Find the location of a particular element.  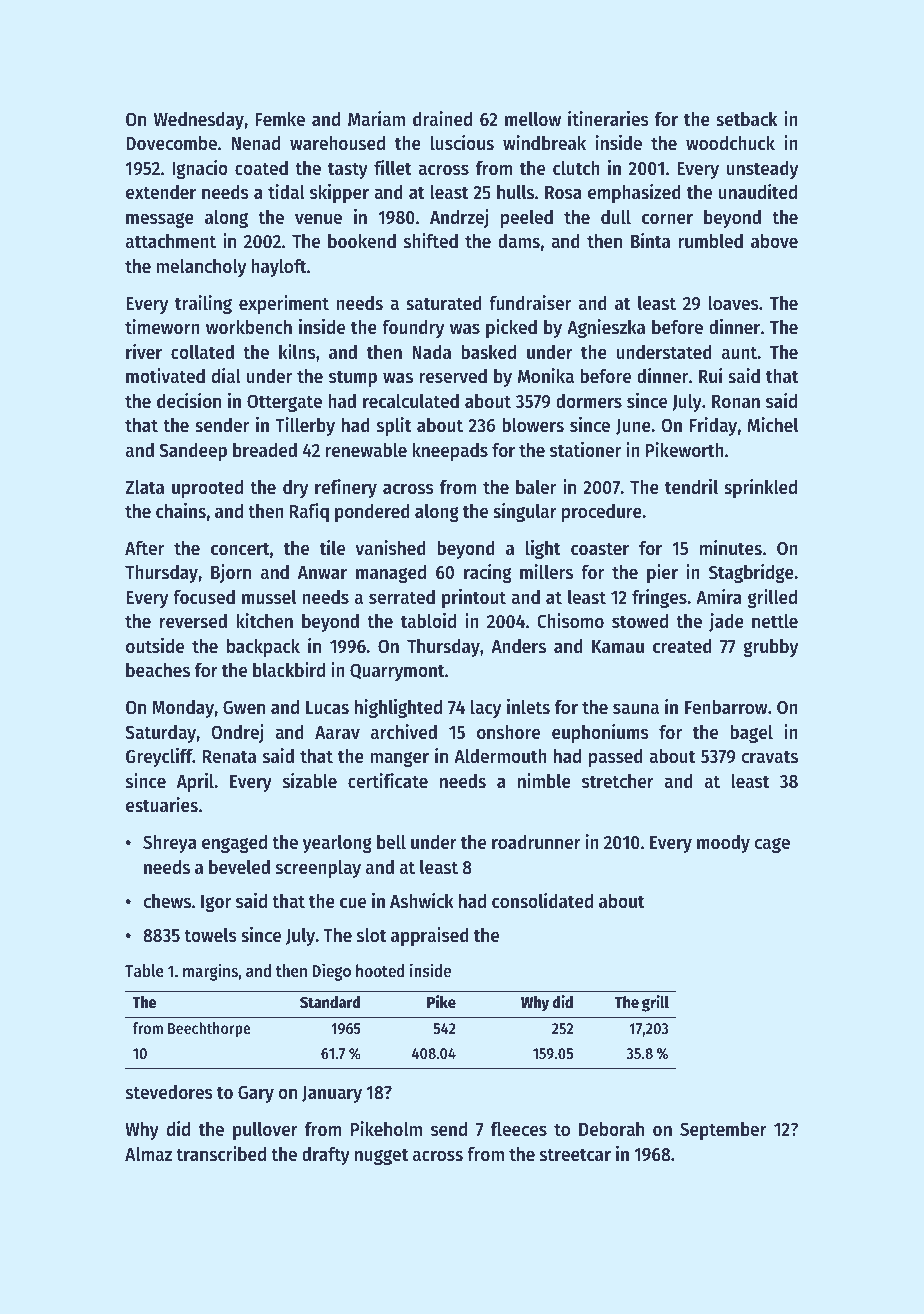

above is located at coordinates (774, 241).
